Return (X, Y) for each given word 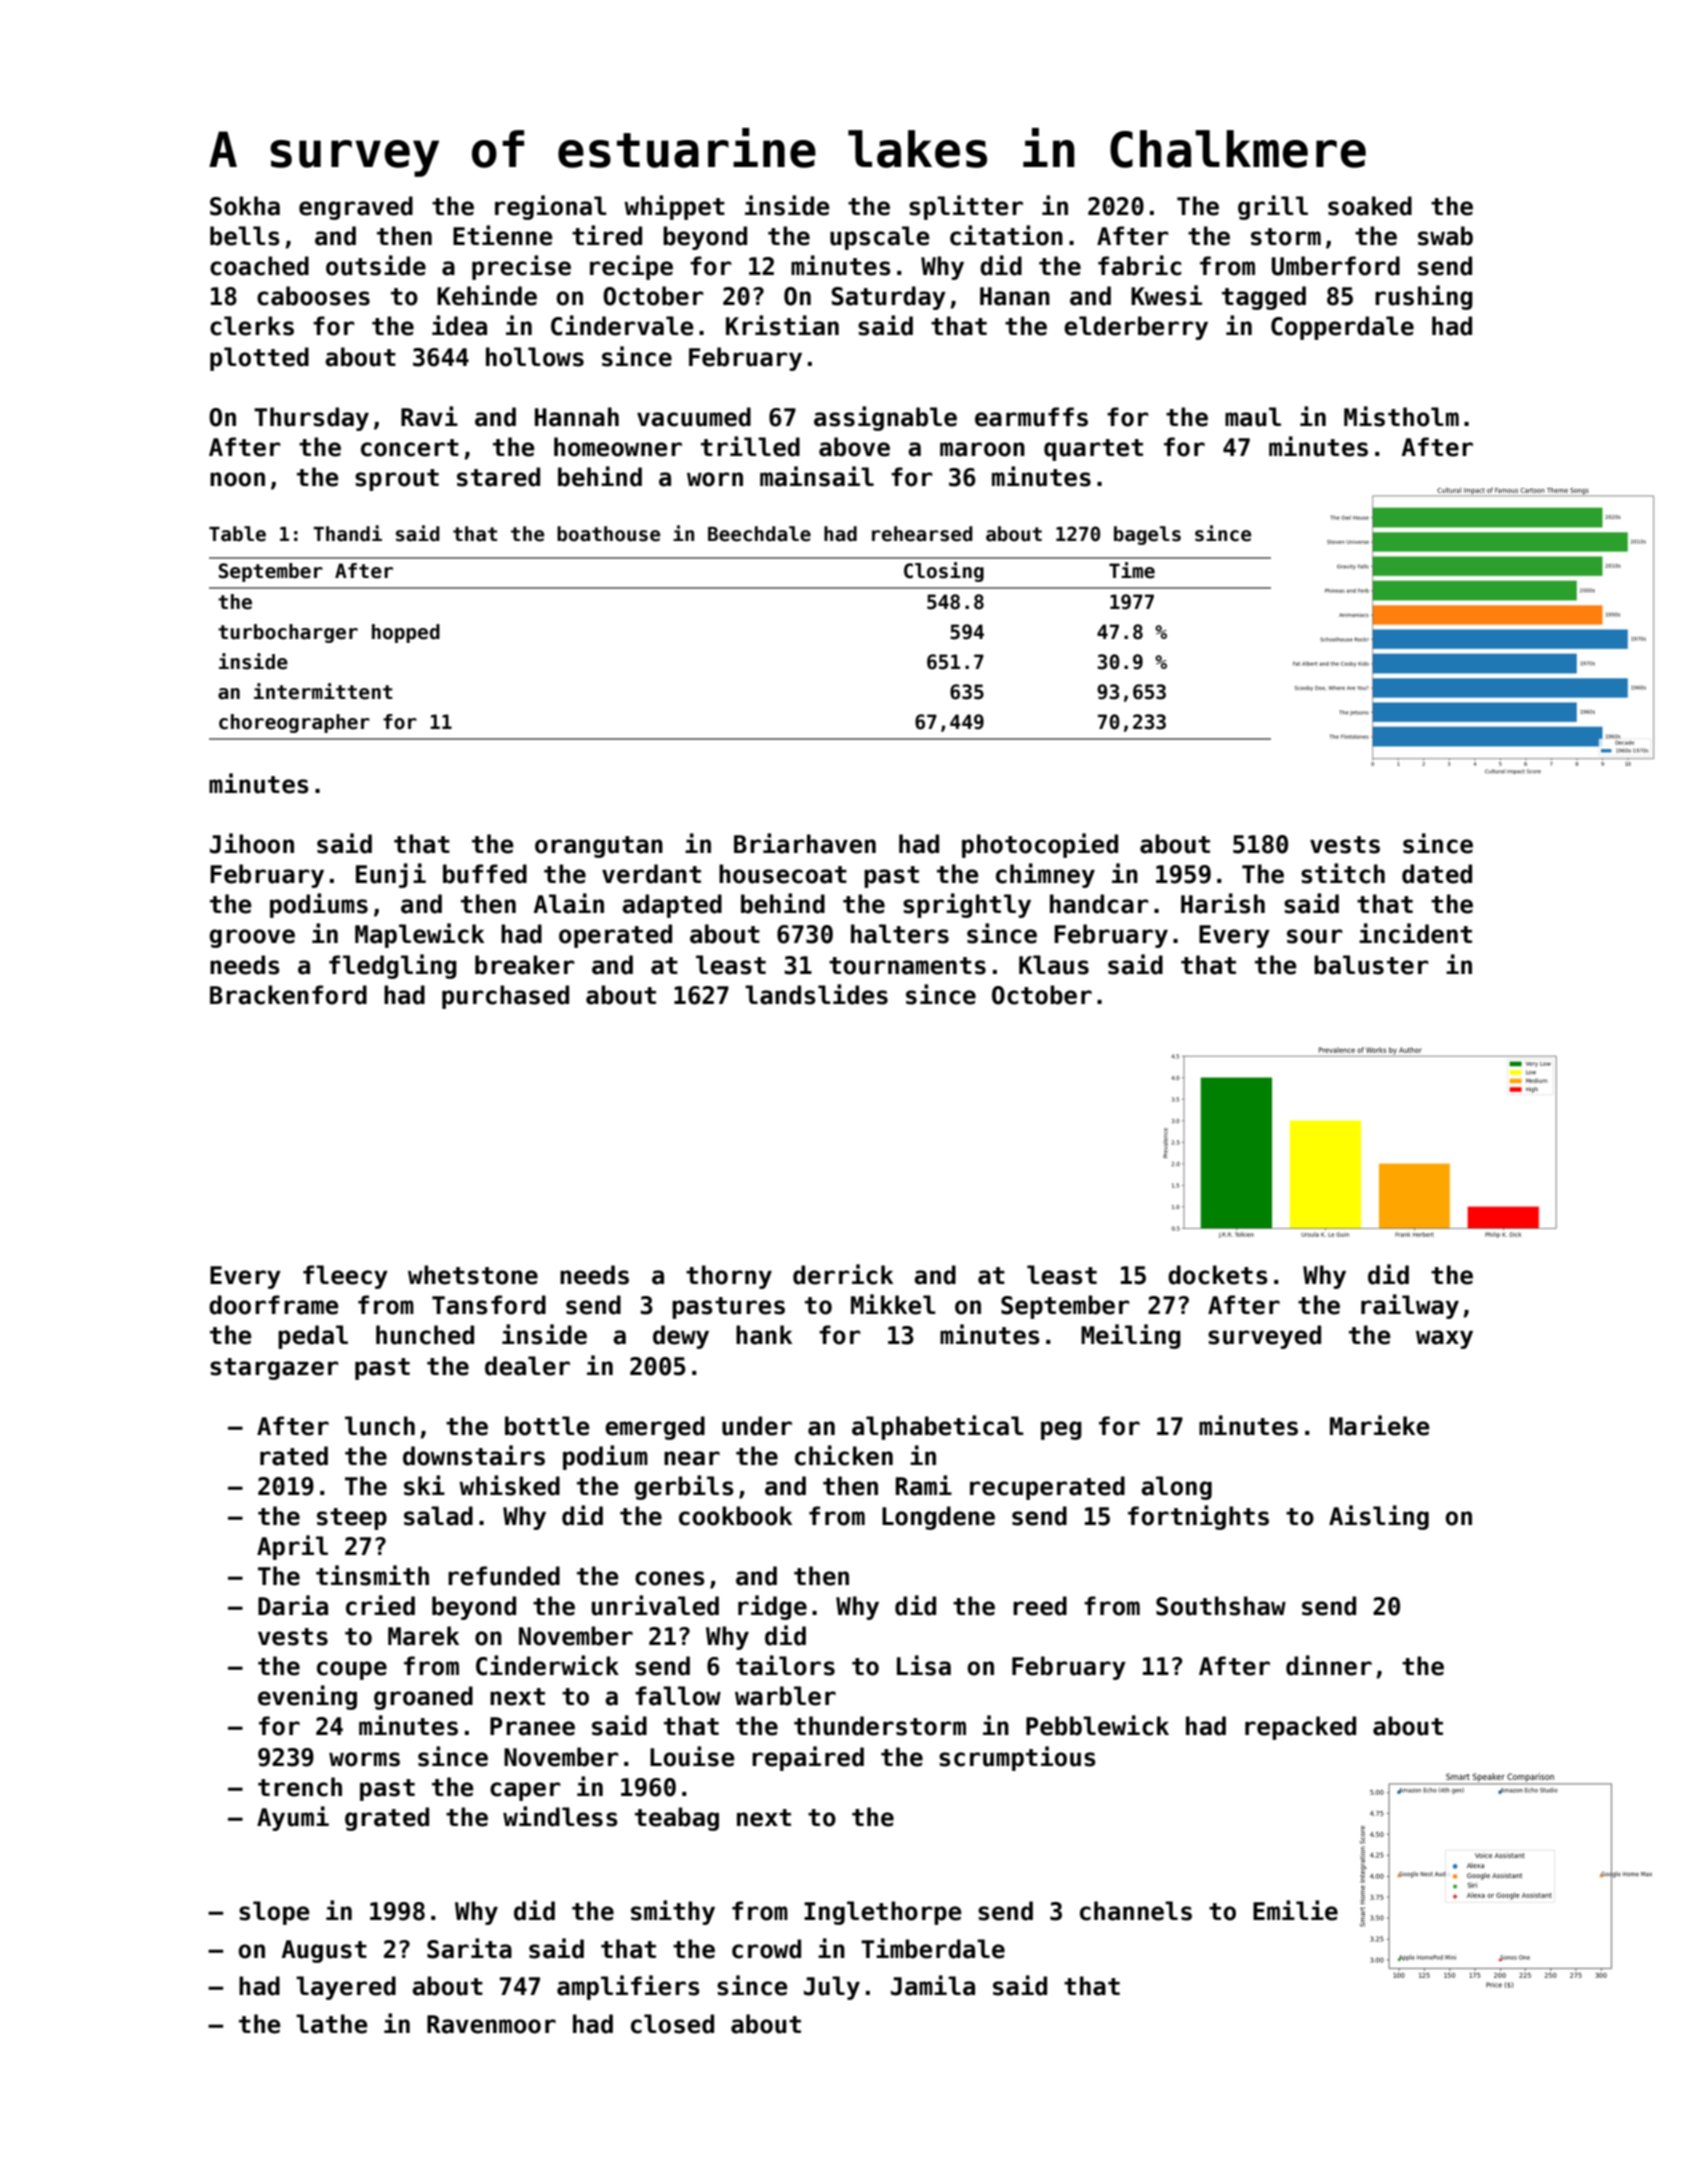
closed (672, 2024)
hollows (535, 357)
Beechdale (759, 534)
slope (274, 1913)
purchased (505, 997)
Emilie (1295, 1910)
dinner (1329, 1665)
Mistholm (1401, 416)
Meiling (1131, 1336)
